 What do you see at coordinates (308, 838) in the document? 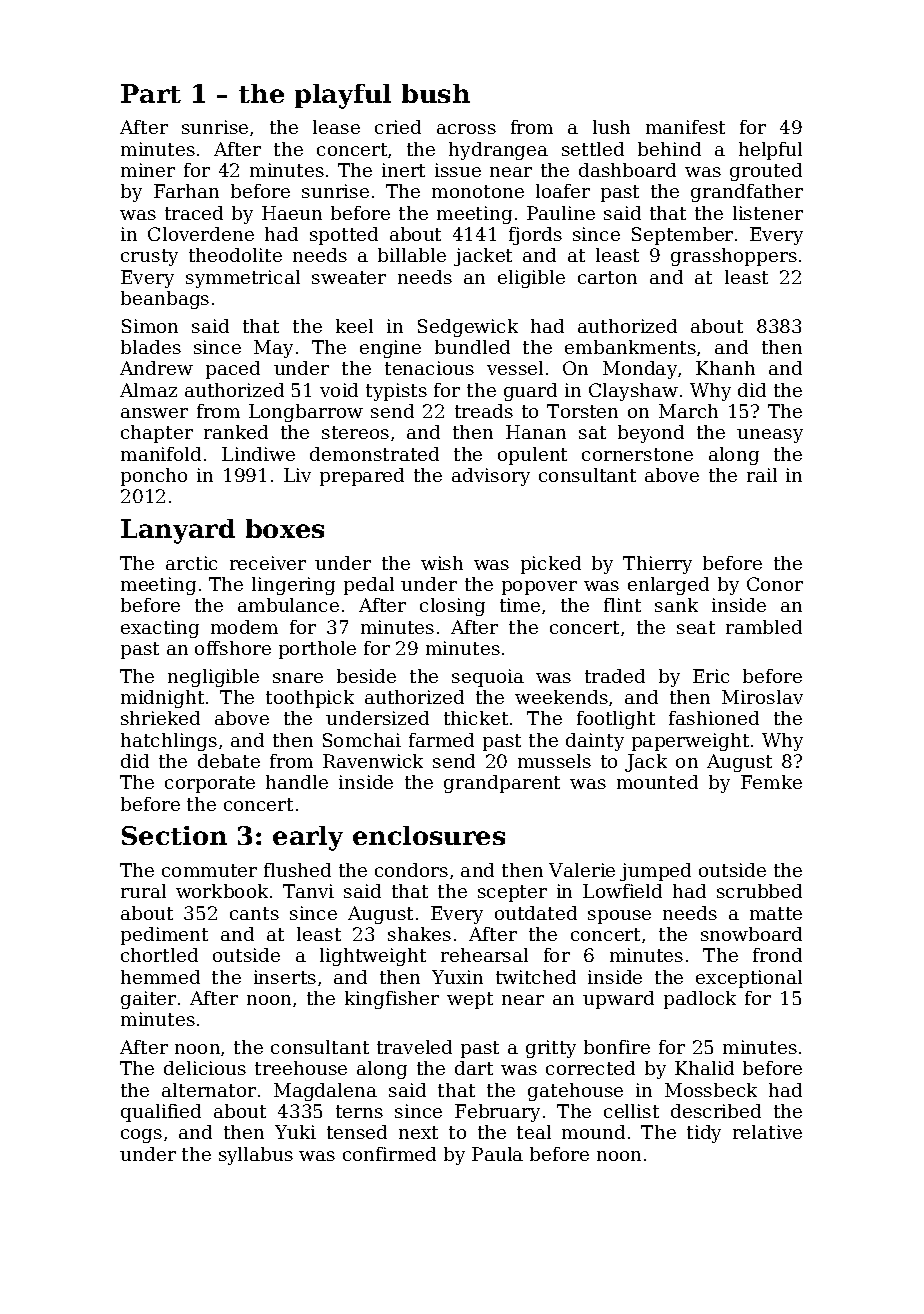
I see `early` at bounding box center [308, 838].
